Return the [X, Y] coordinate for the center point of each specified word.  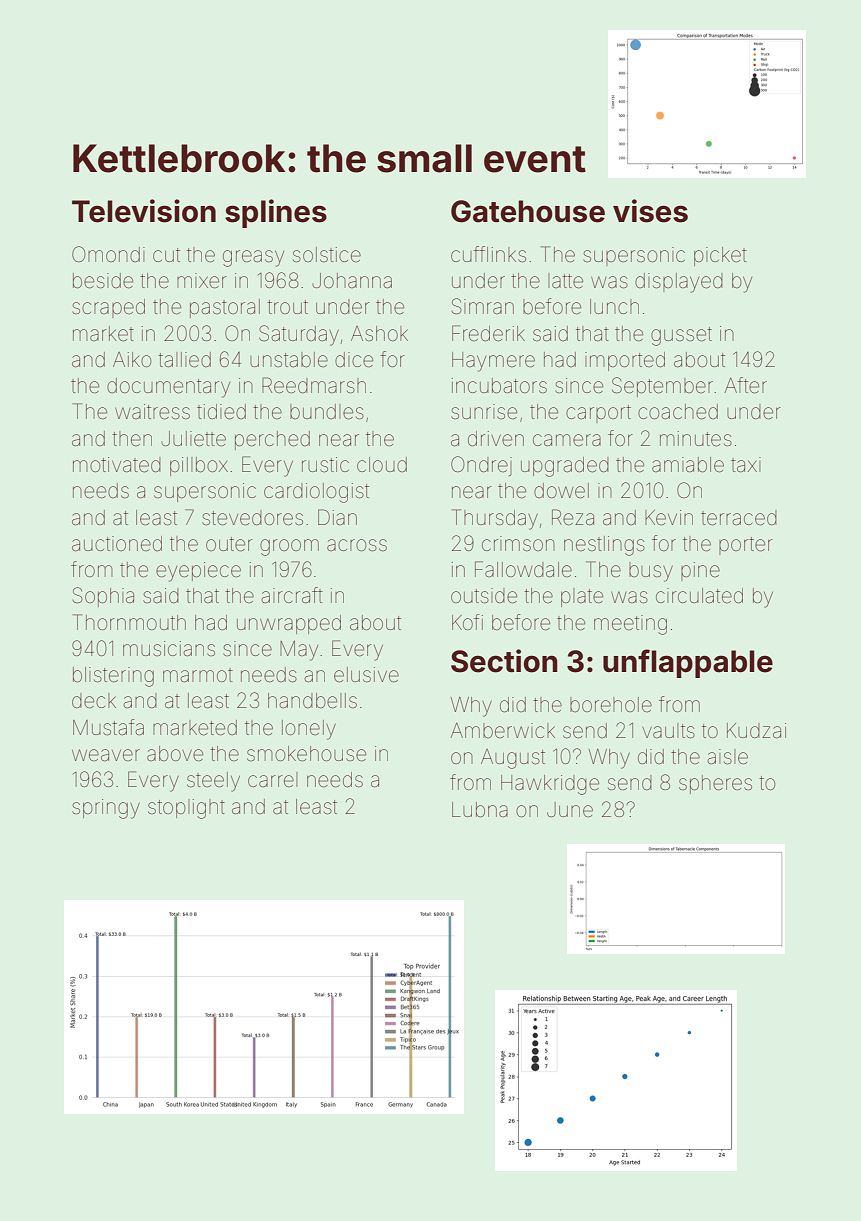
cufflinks [488, 254]
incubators [499, 386]
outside [484, 596]
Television [144, 211]
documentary [168, 388]
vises [650, 211]
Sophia [103, 597]
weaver [106, 755]
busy [651, 572]
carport [598, 414]
